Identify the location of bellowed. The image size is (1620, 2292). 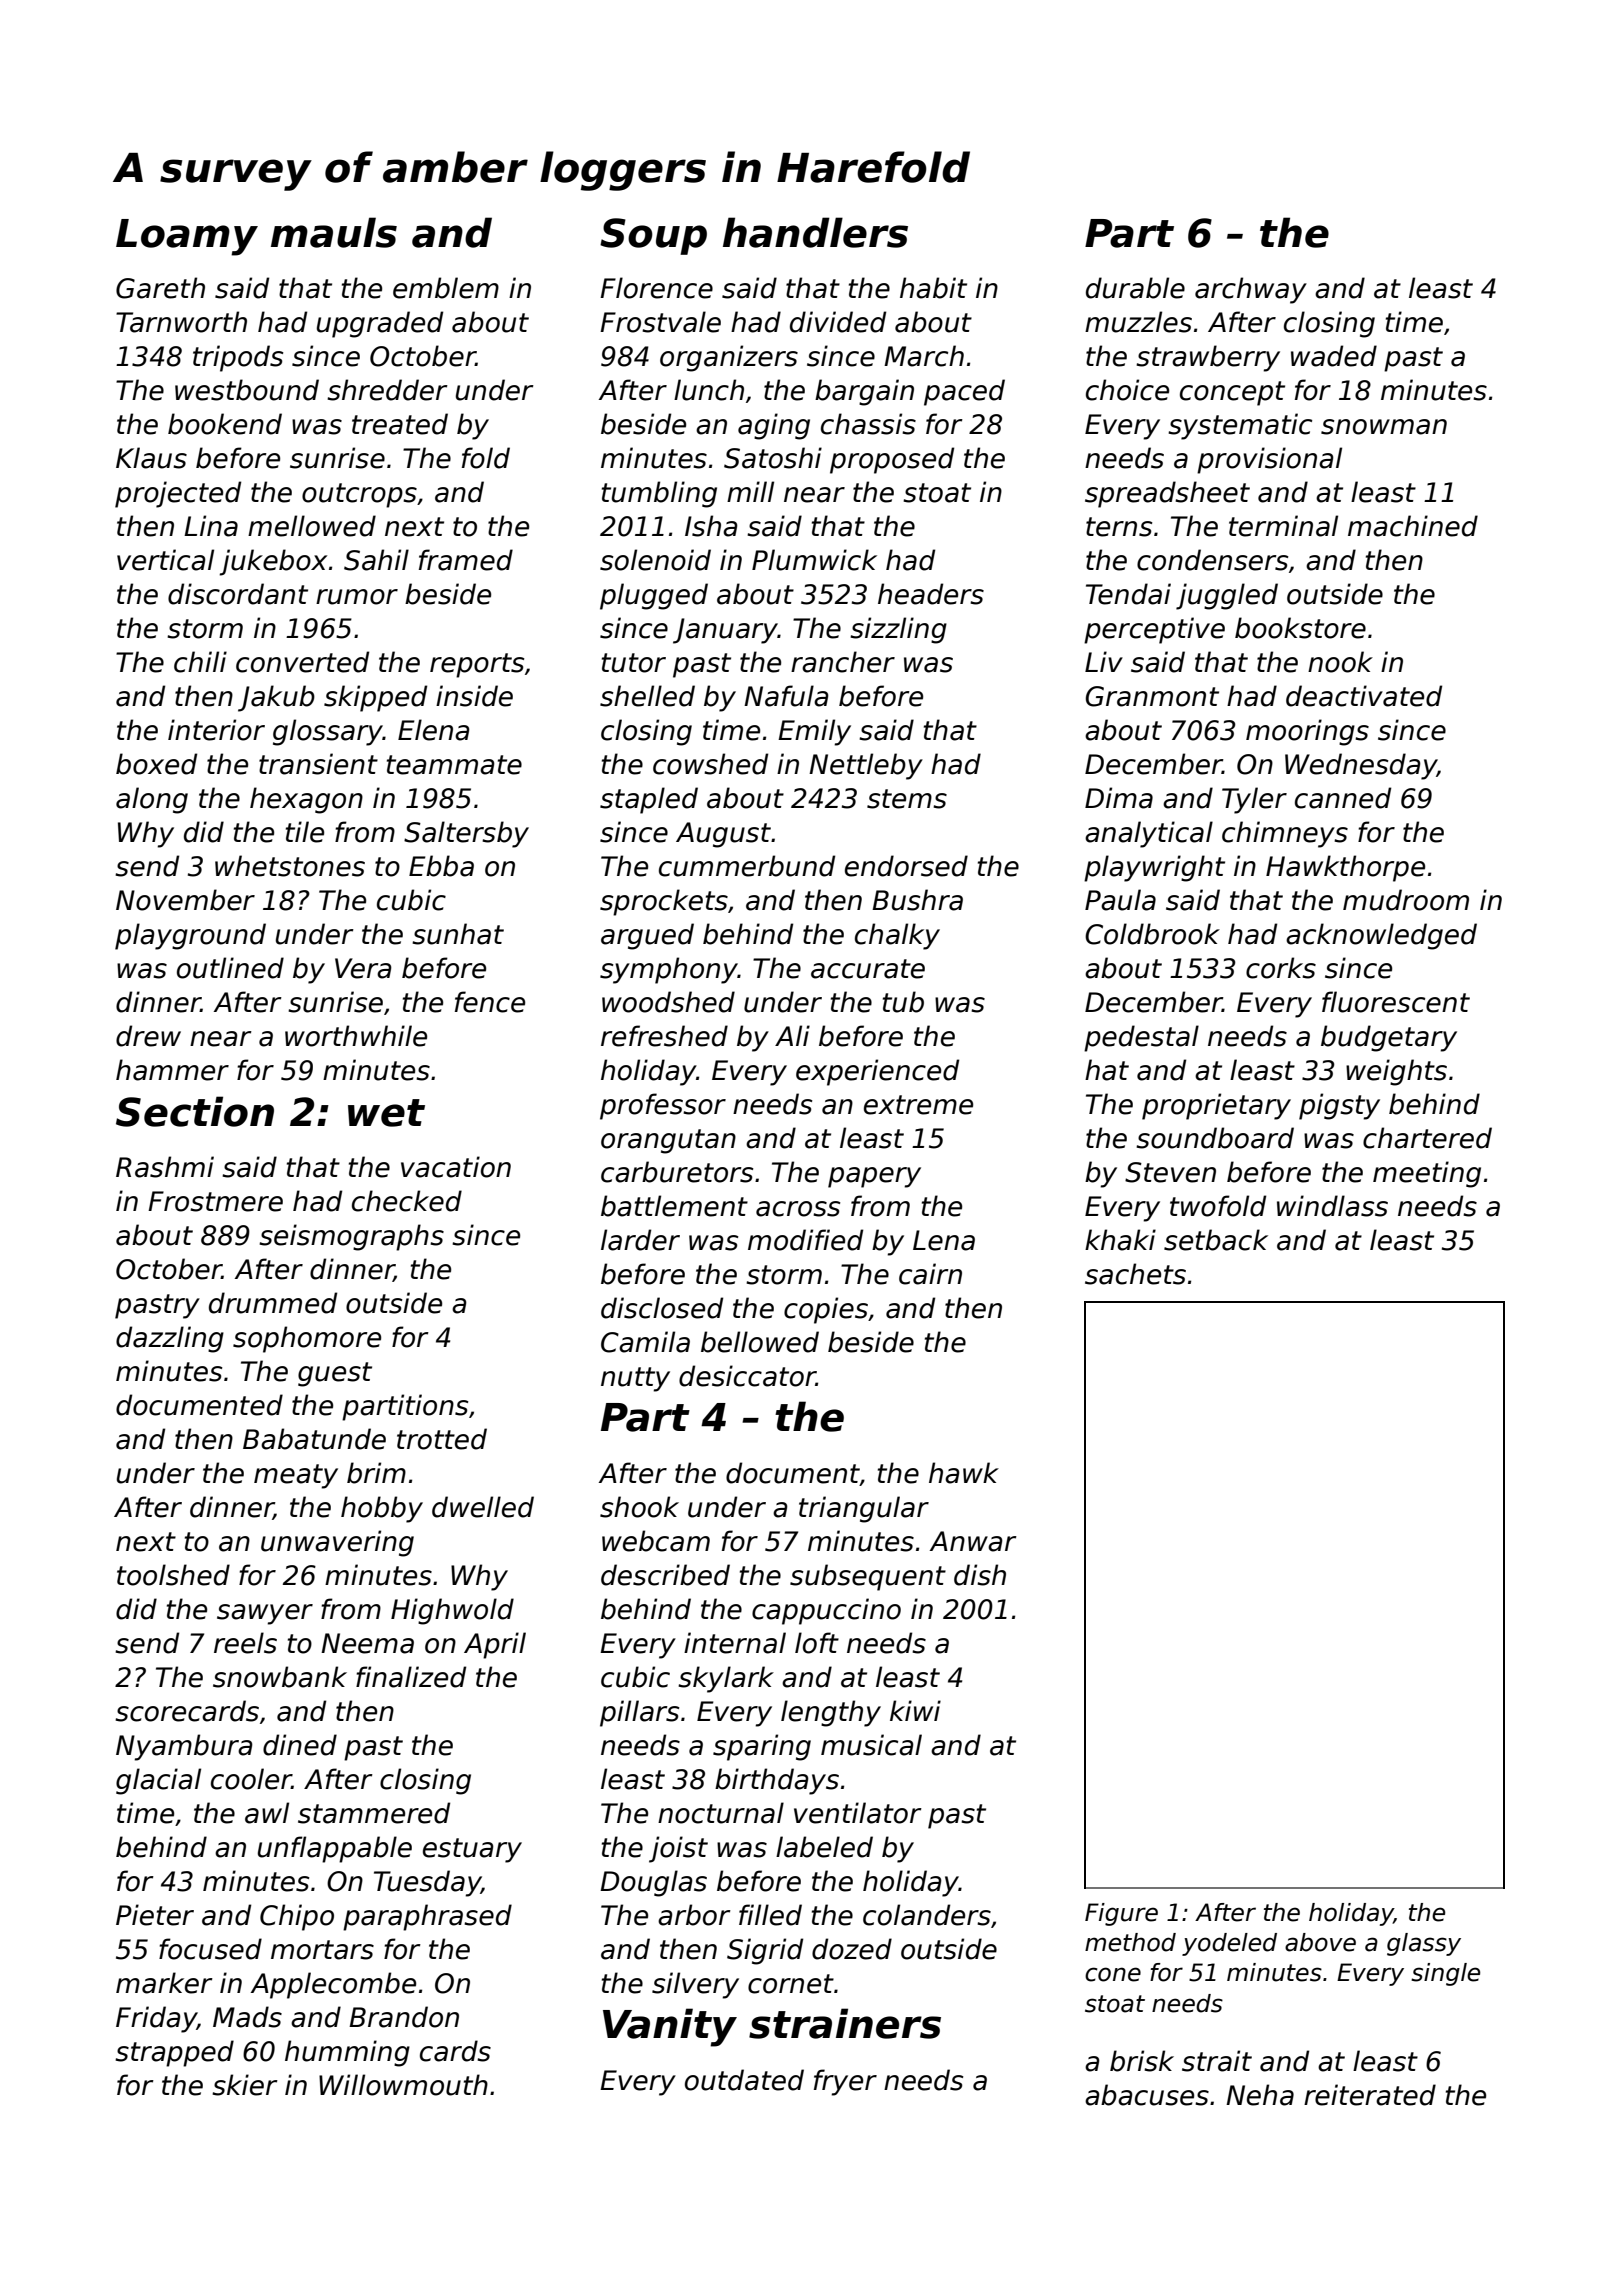
(760, 1342).
